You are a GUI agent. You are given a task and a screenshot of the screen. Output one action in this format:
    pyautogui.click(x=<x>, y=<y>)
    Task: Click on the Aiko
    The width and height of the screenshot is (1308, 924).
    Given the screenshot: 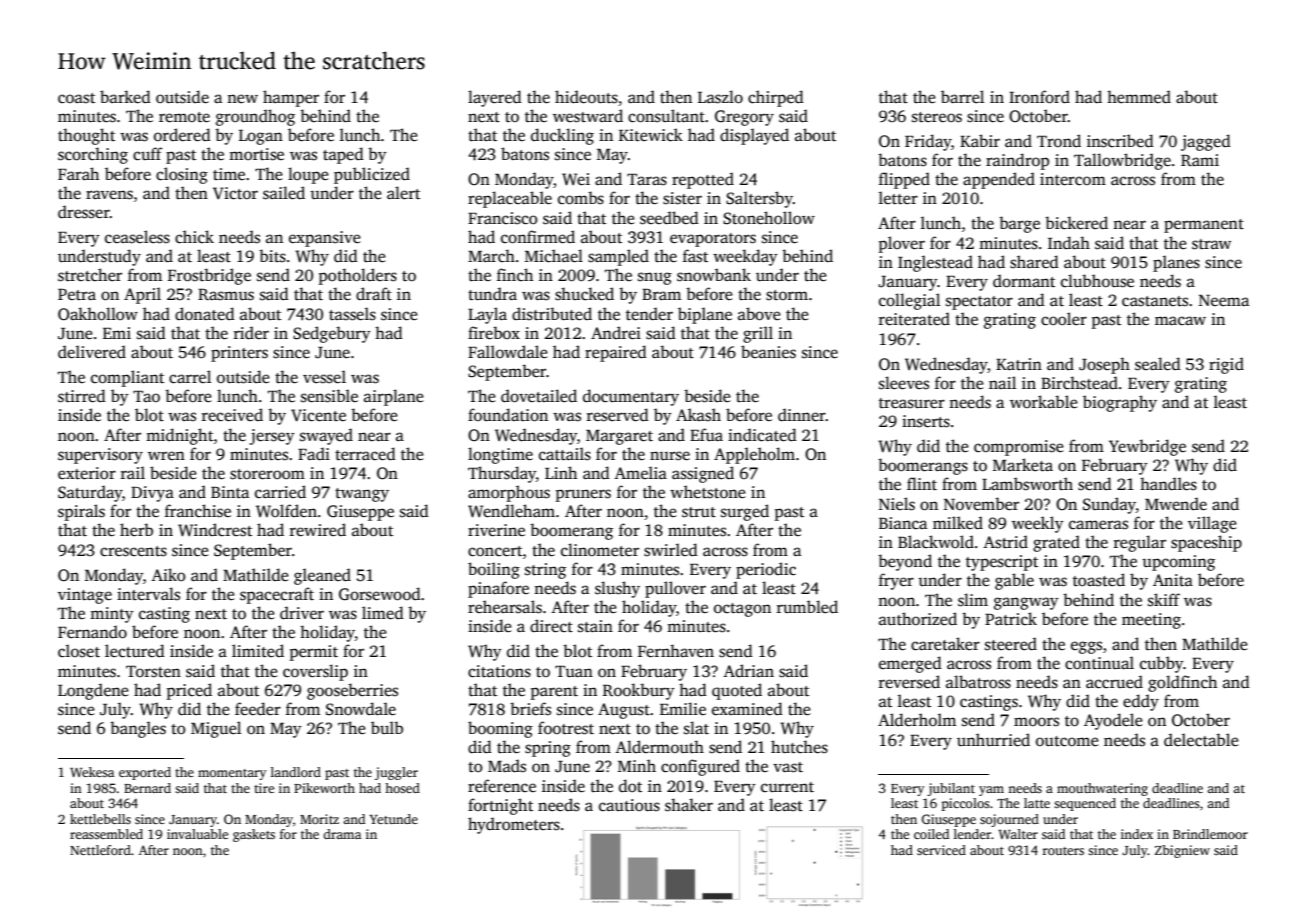 What is the action you would take?
    pyautogui.click(x=168, y=574)
